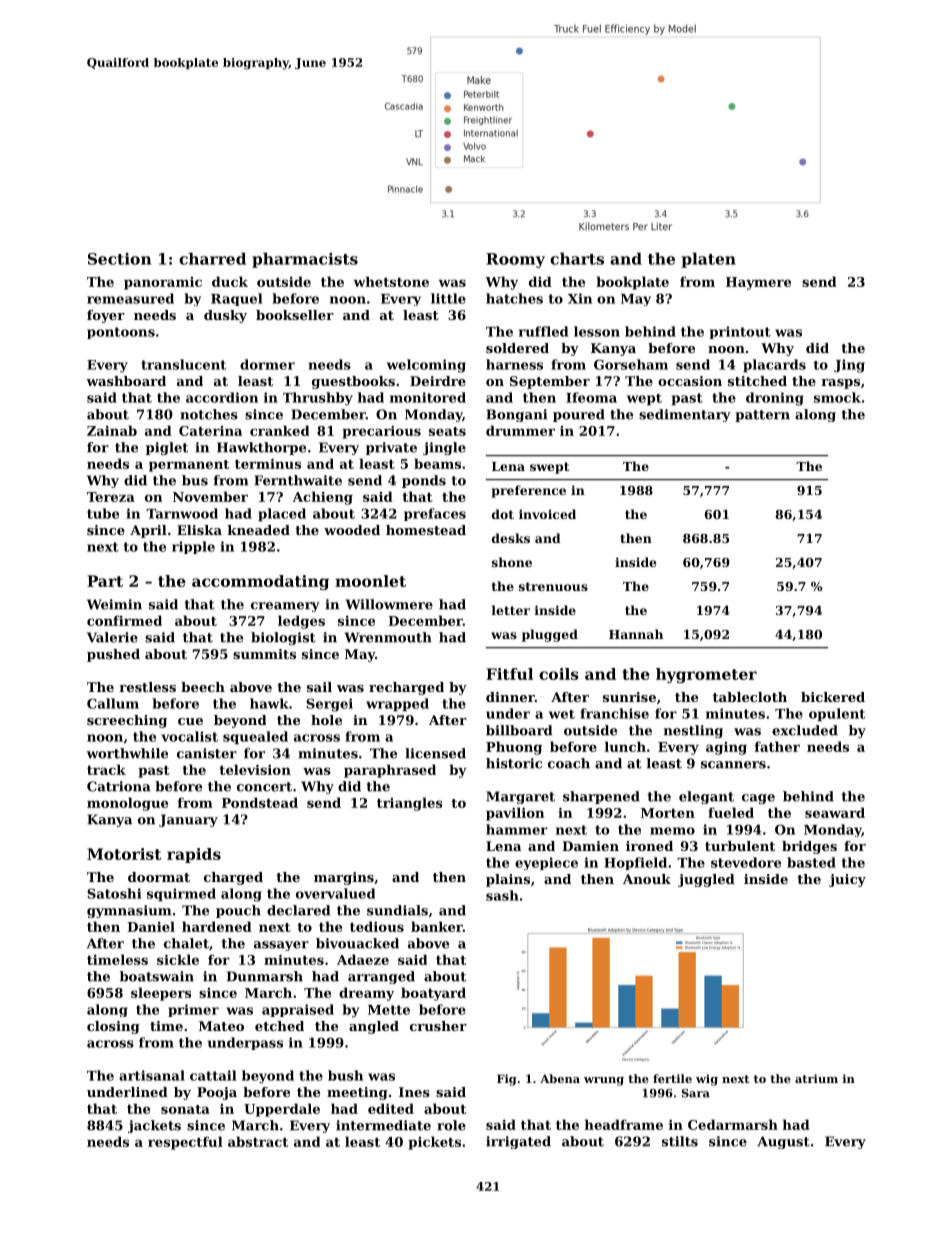  What do you see at coordinates (625, 746) in the image?
I see `lunch` at bounding box center [625, 746].
